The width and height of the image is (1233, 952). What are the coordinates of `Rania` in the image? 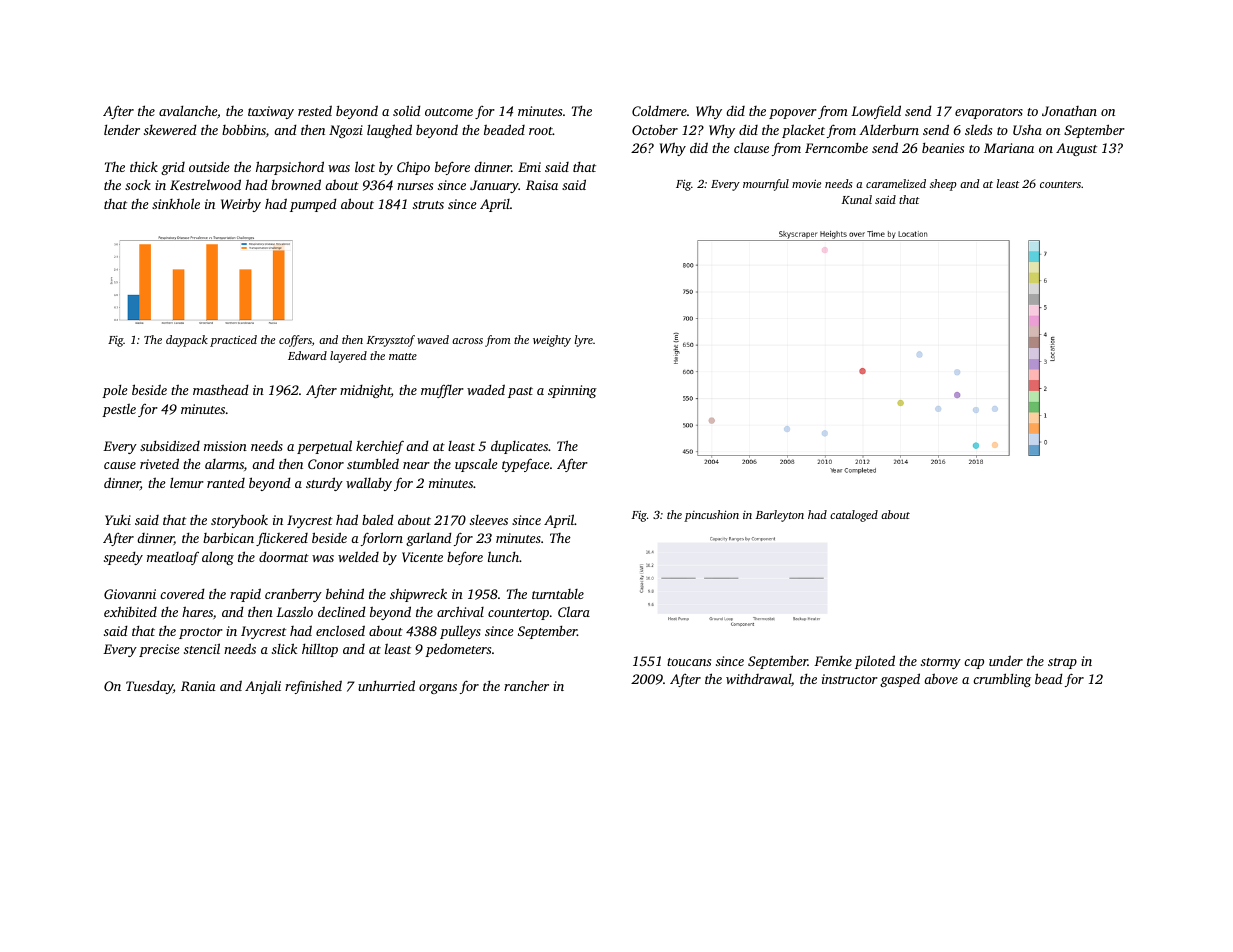 It's located at (198, 686).
